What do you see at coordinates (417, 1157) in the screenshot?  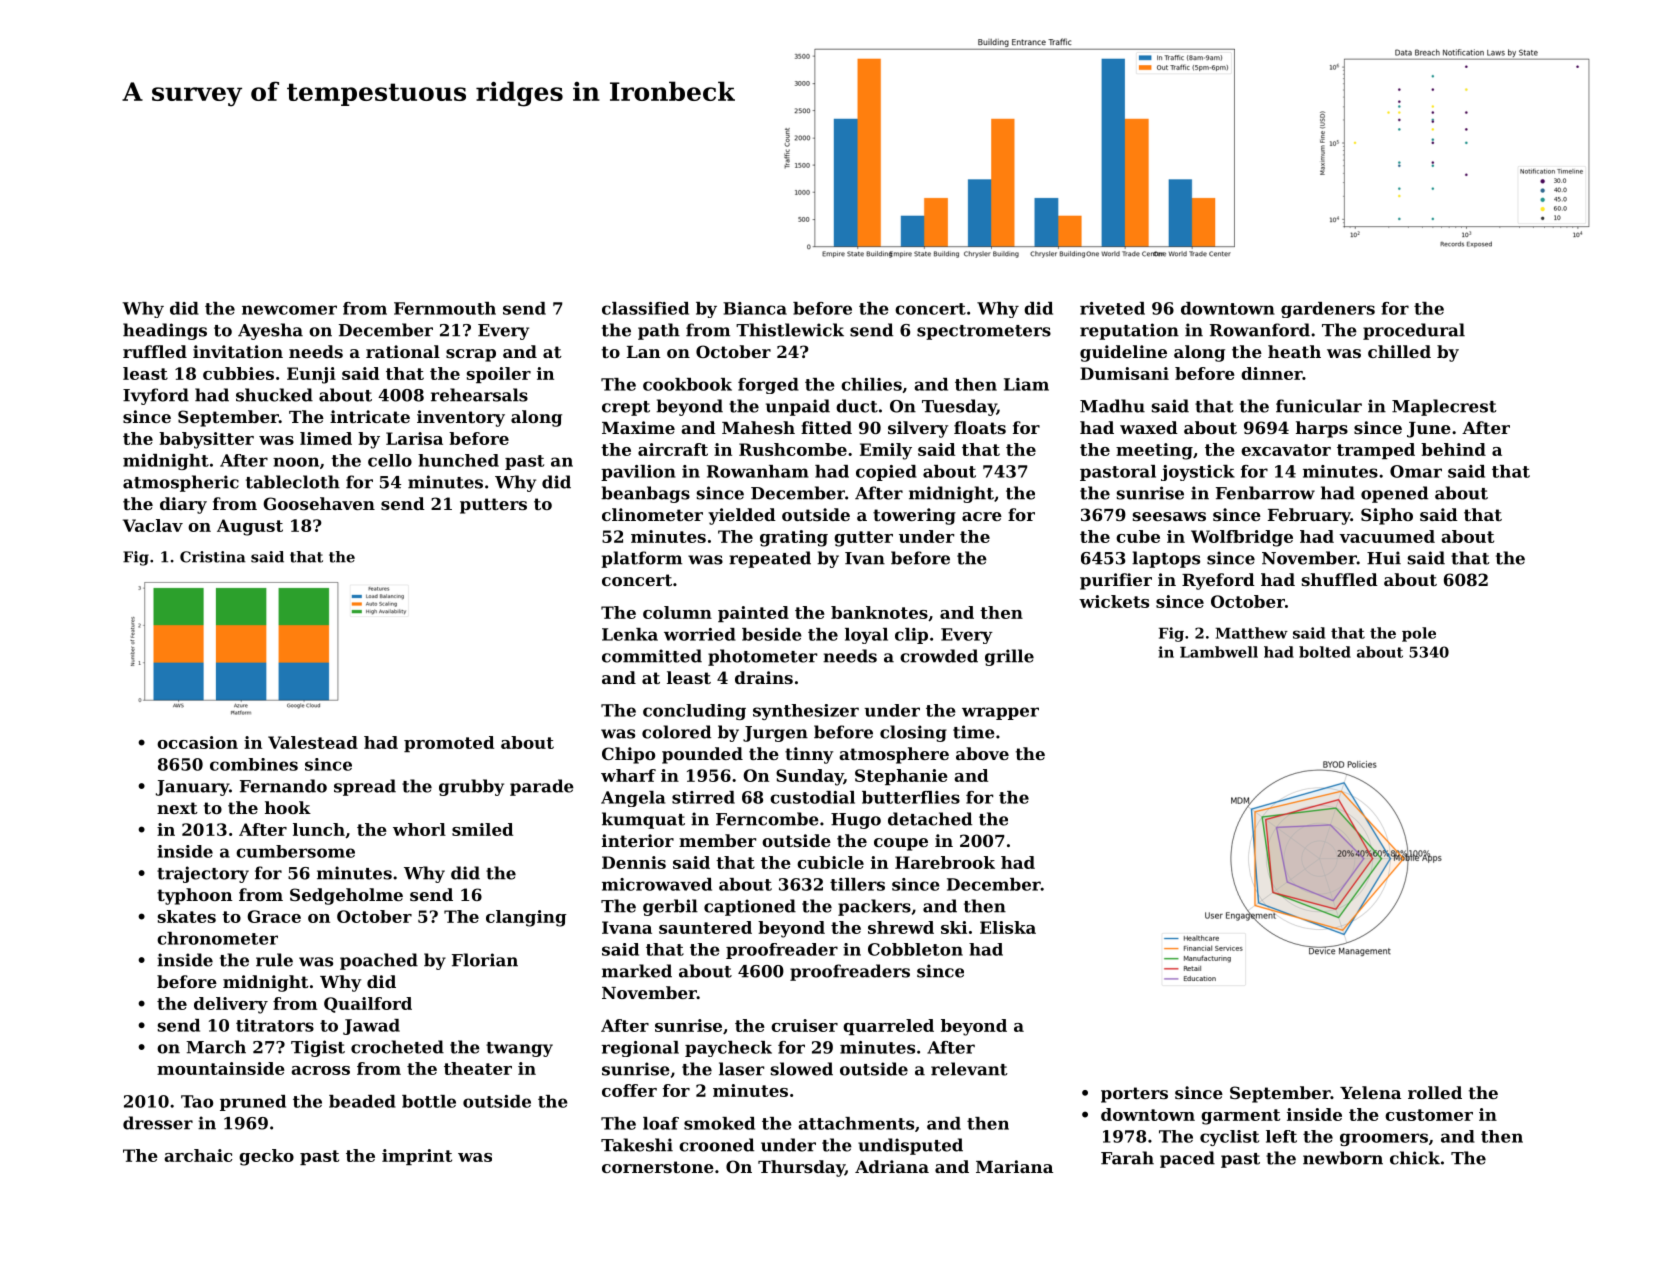 I see `imprint` at bounding box center [417, 1157].
